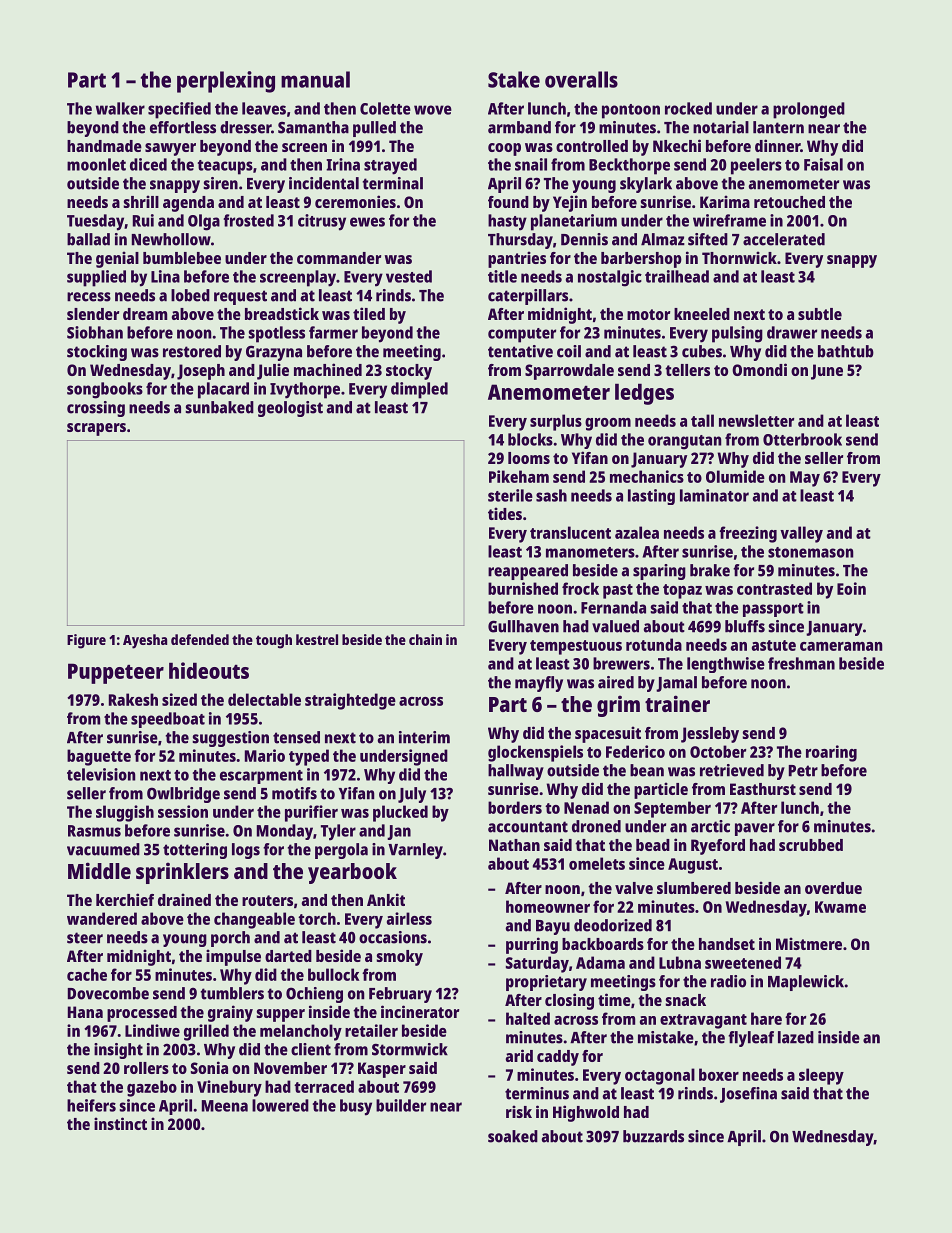  I want to click on droned, so click(596, 826).
